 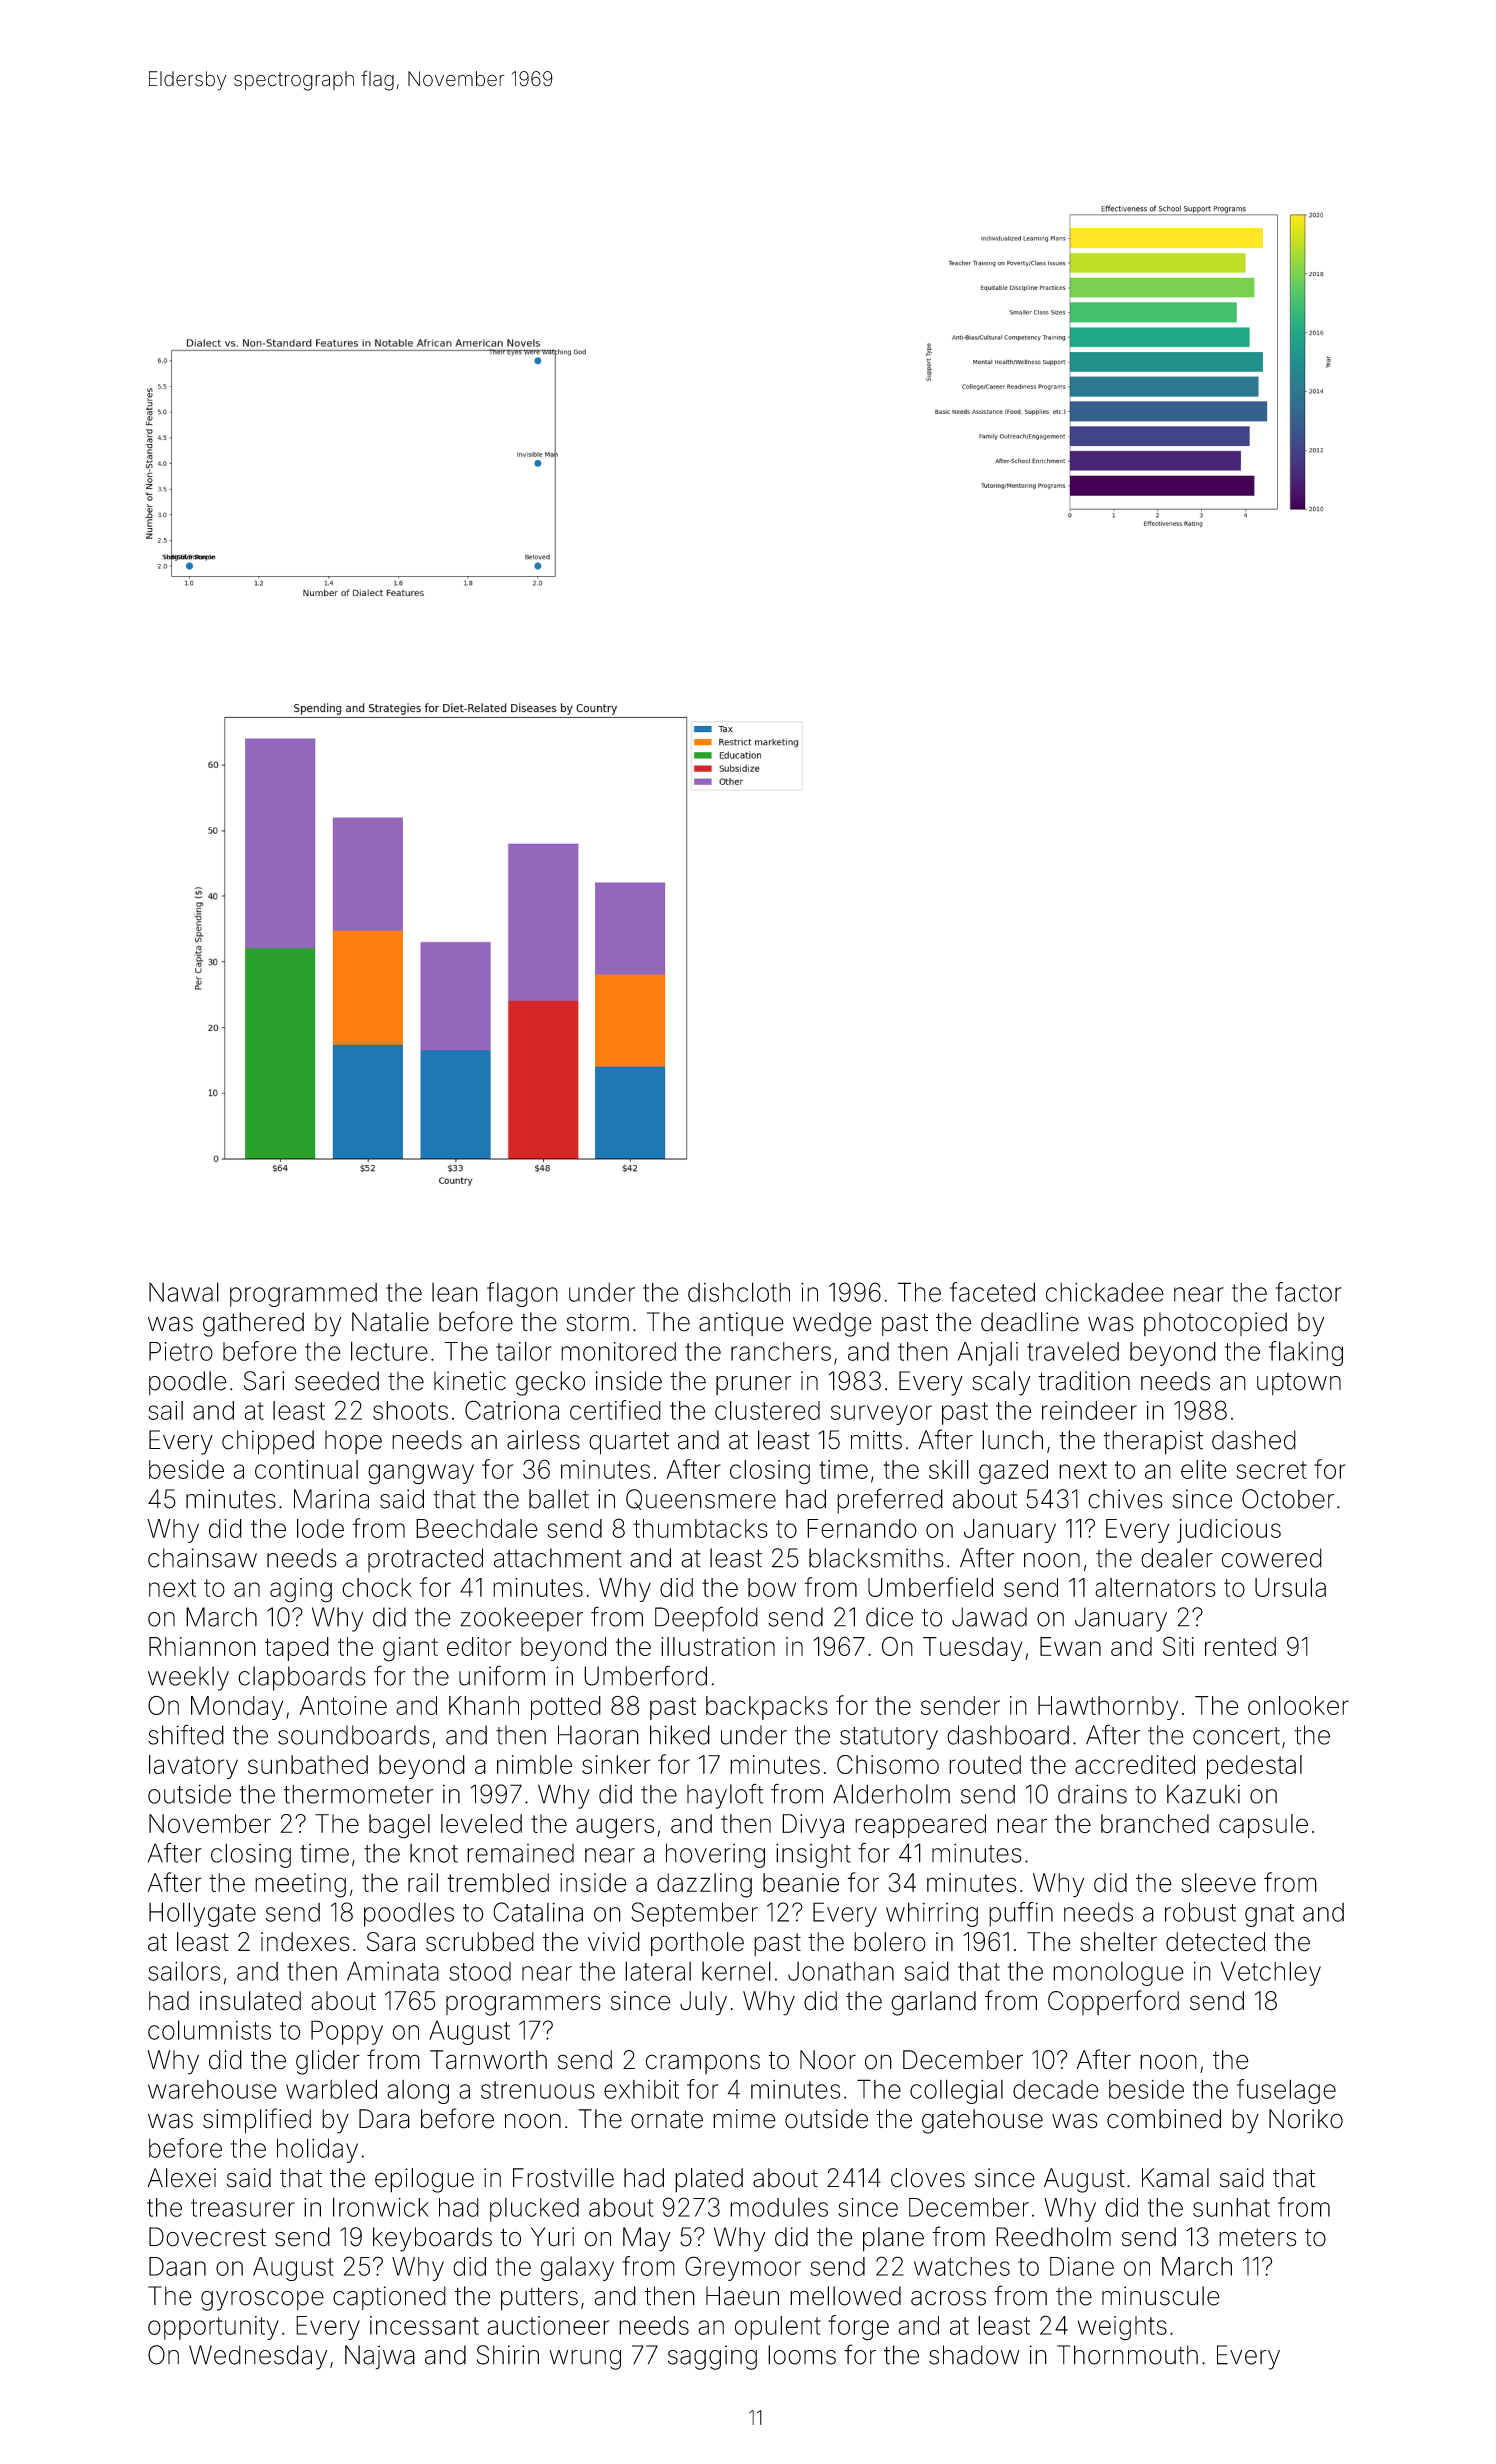 I want to click on opportunity, so click(x=213, y=2328).
